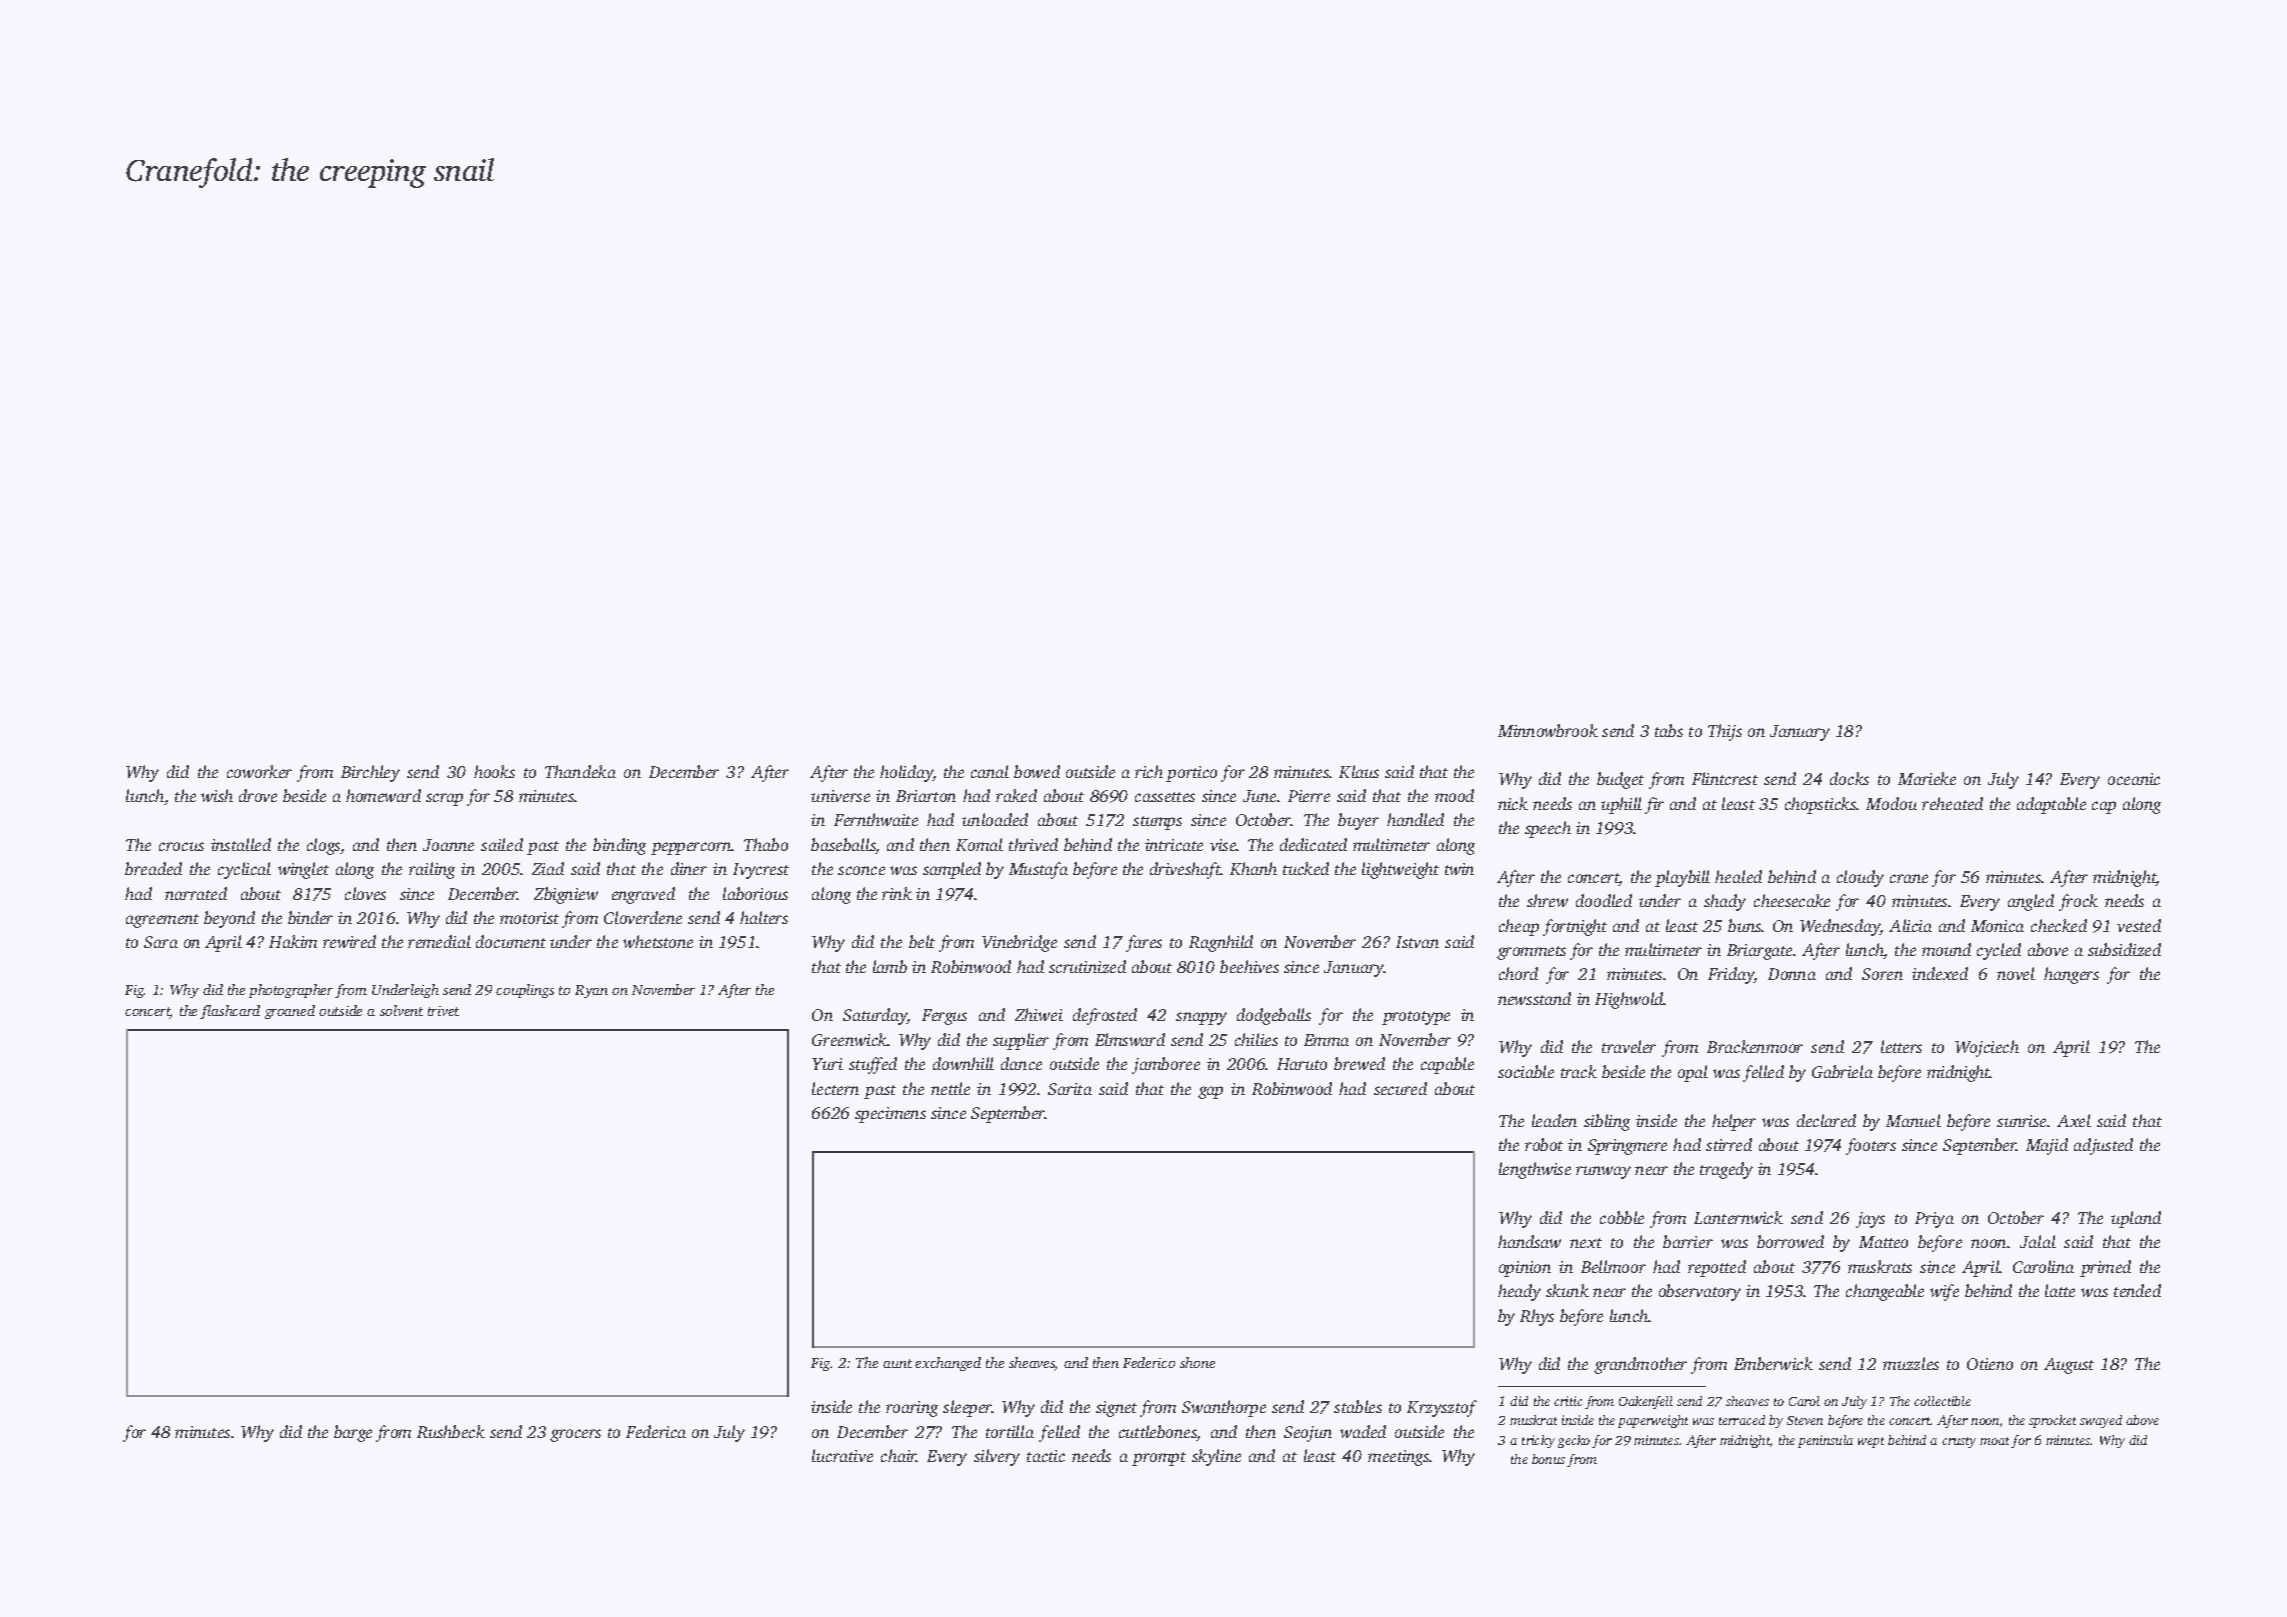 The height and width of the screenshot is (1617, 2287). I want to click on stumps, so click(1157, 823).
